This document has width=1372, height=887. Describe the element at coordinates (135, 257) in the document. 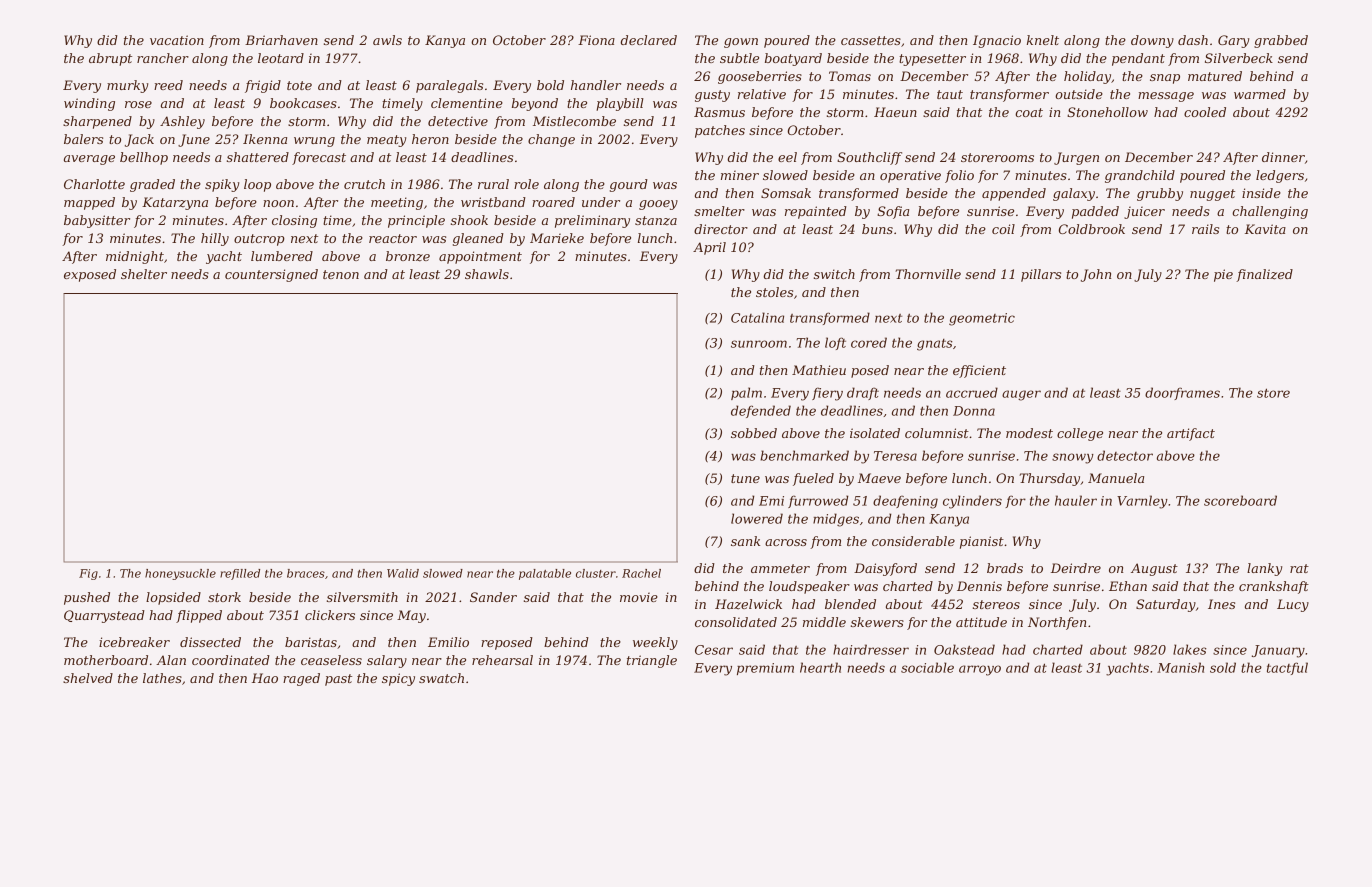

I see `midnight` at that location.
